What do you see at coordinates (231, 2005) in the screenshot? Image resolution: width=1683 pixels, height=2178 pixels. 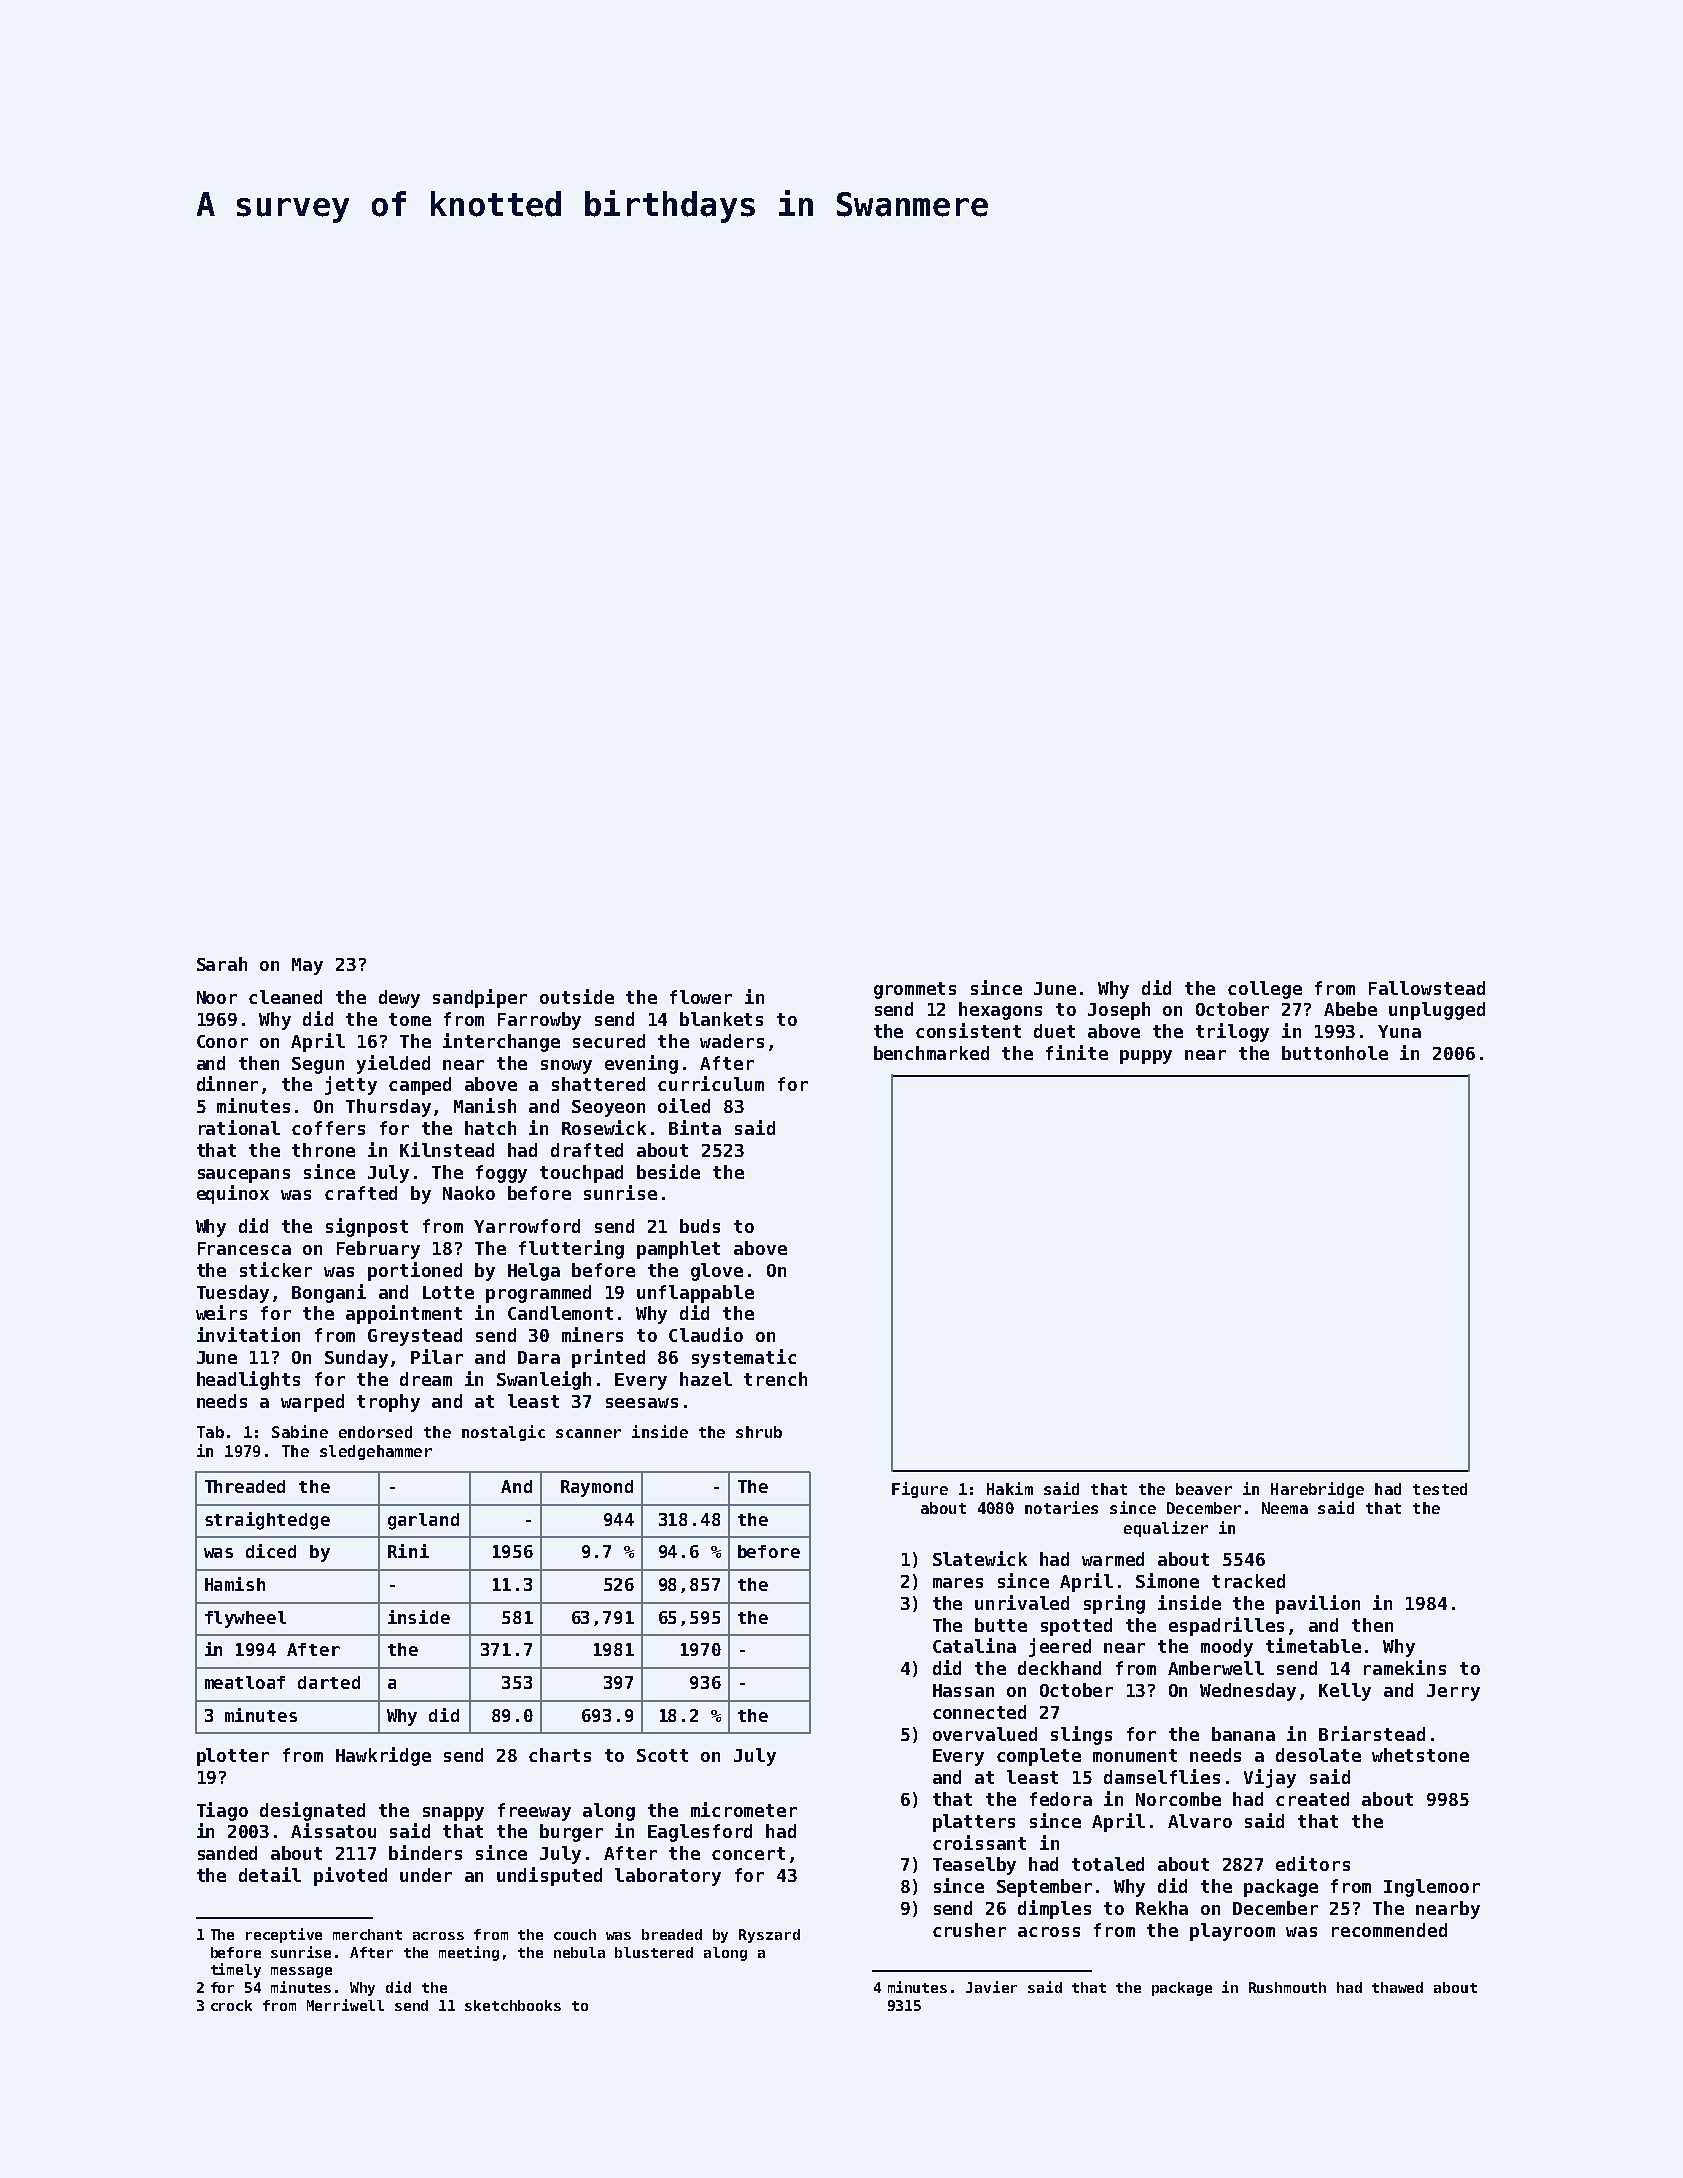 I see `crock` at bounding box center [231, 2005].
